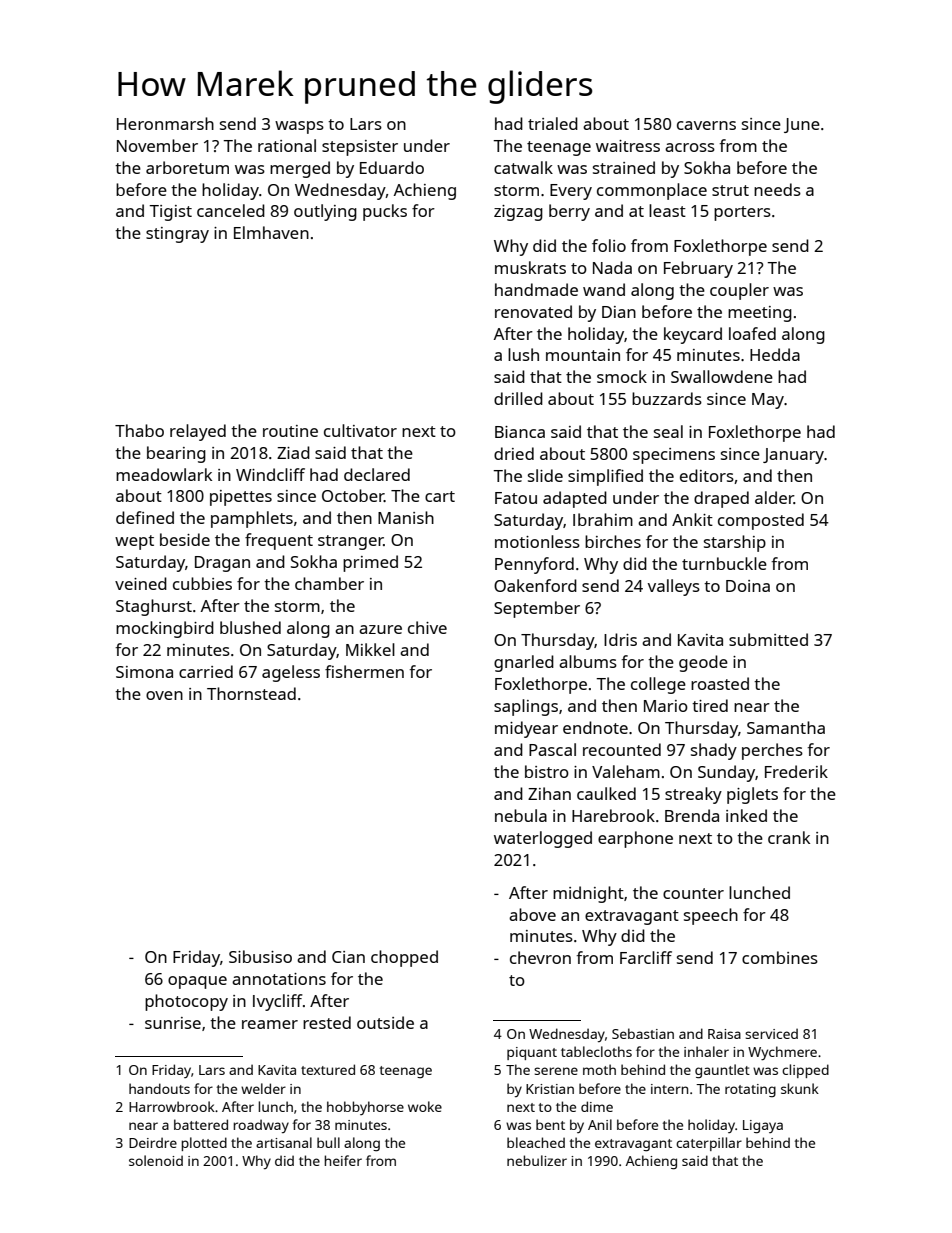  Describe the element at coordinates (721, 499) in the image. I see `draped` at that location.
